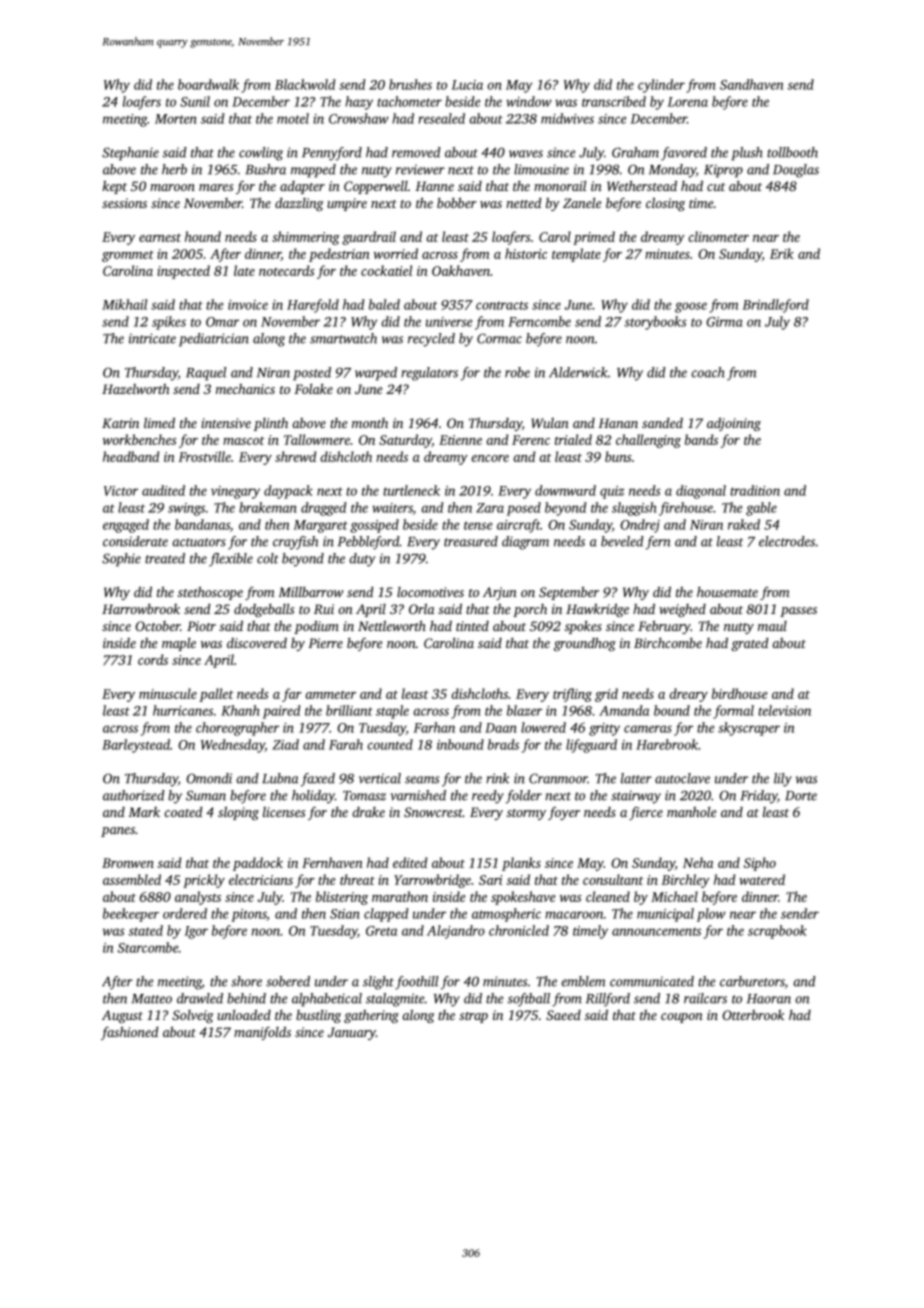  I want to click on groundhog, so click(585, 644).
